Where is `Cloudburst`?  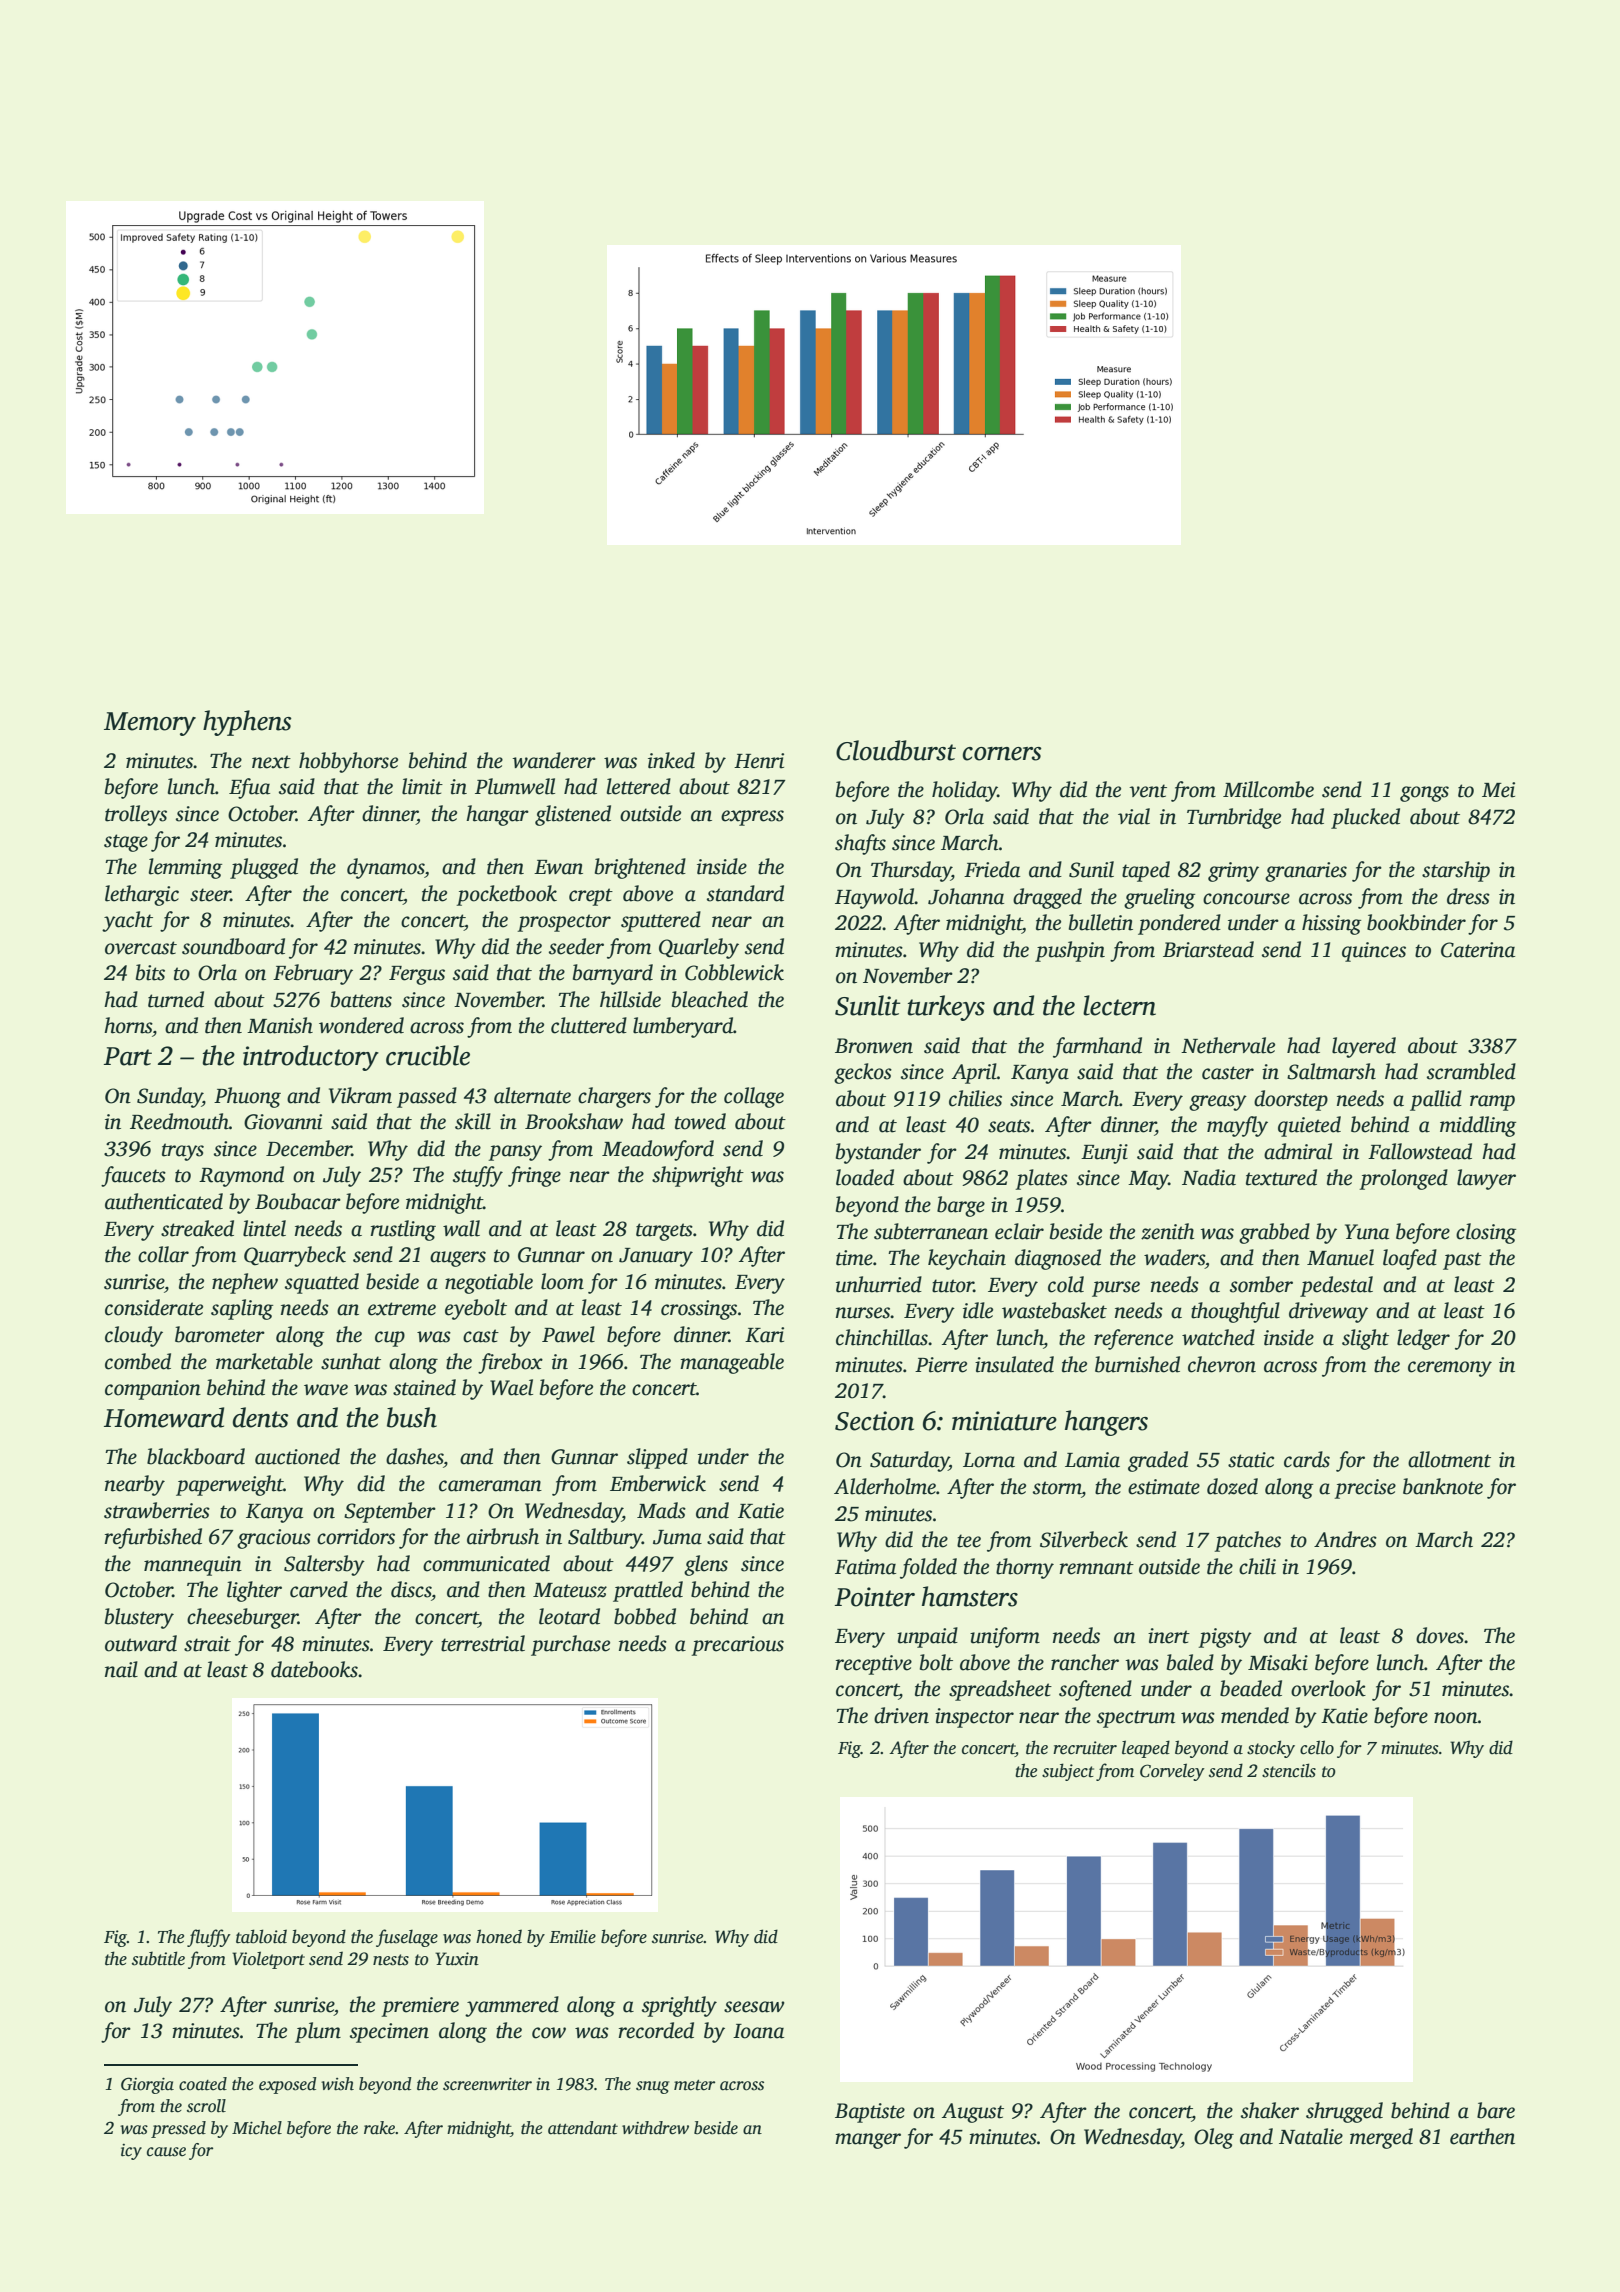 Cloudburst is located at coordinates (896, 750).
